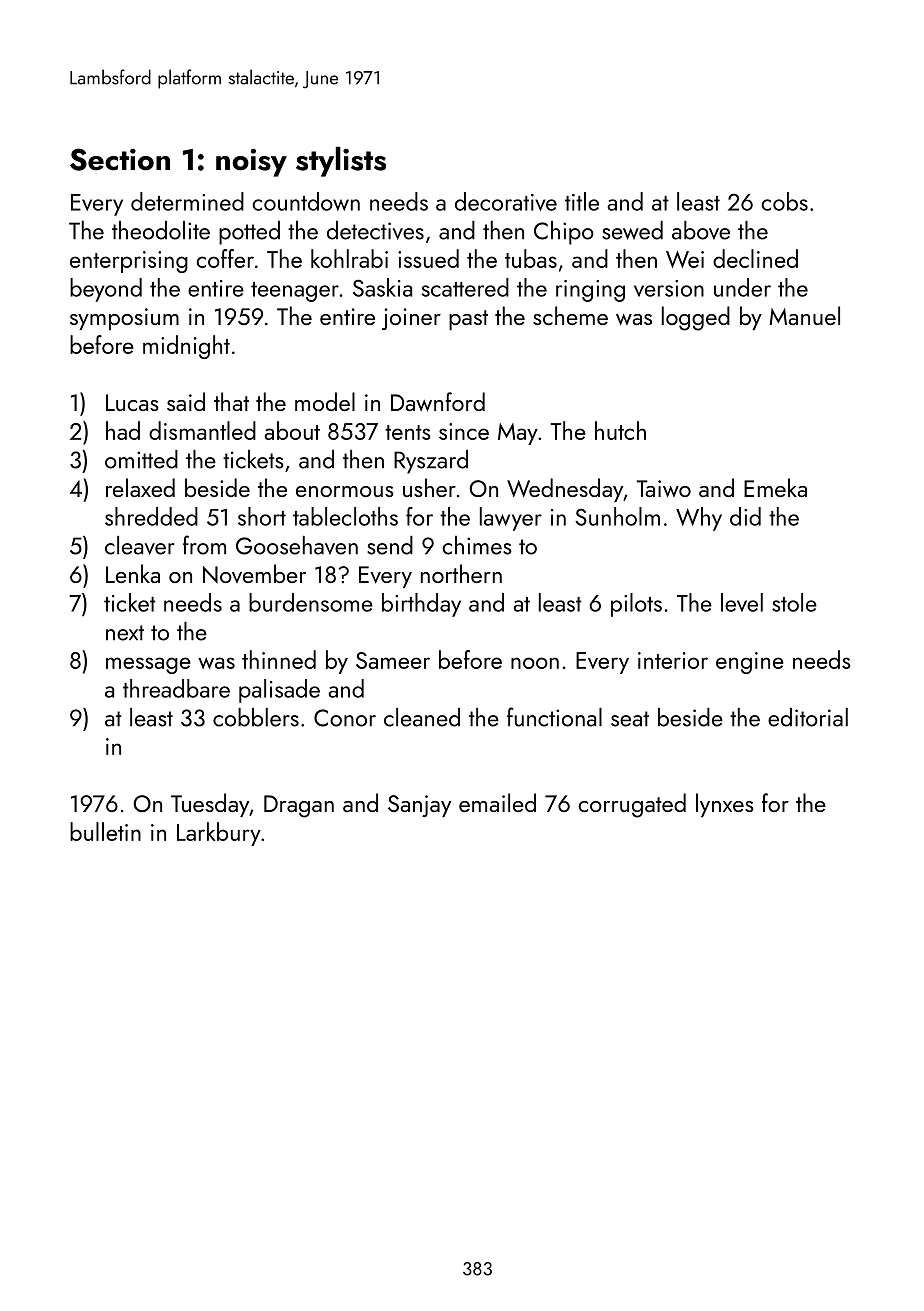 This page has width=924, height=1311. Describe the element at coordinates (341, 161) in the page. I see `stylists` at that location.
